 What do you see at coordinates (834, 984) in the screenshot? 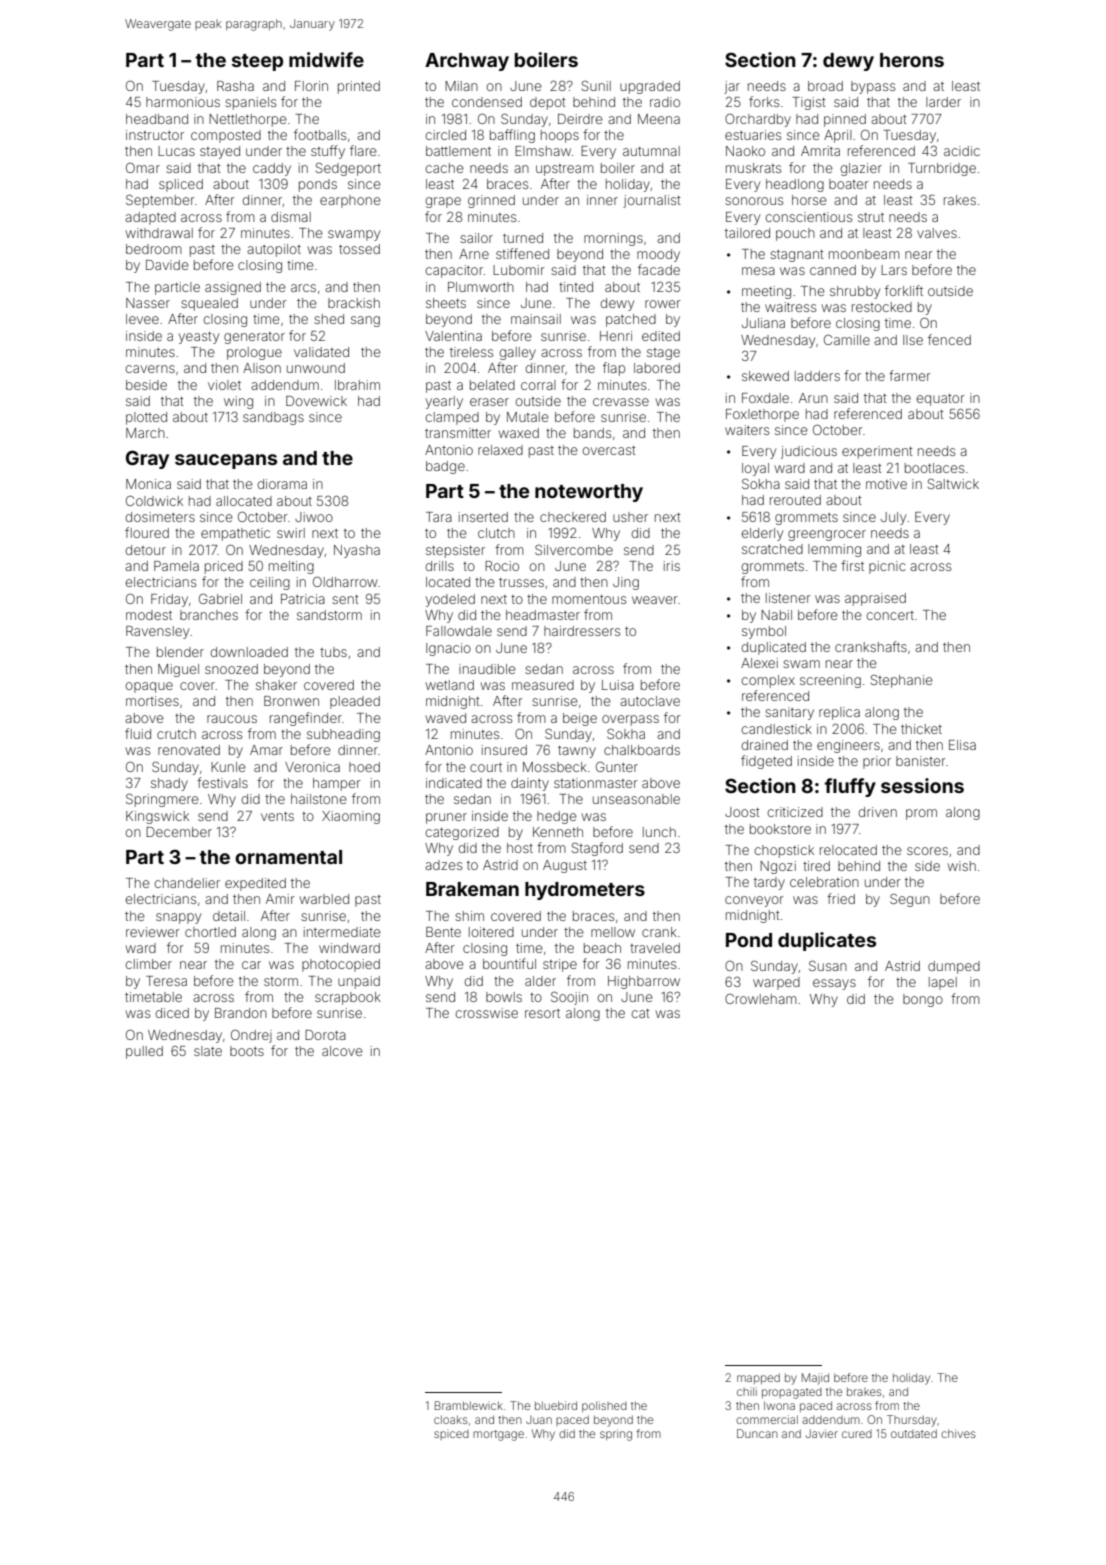
I see `essays` at bounding box center [834, 984].
